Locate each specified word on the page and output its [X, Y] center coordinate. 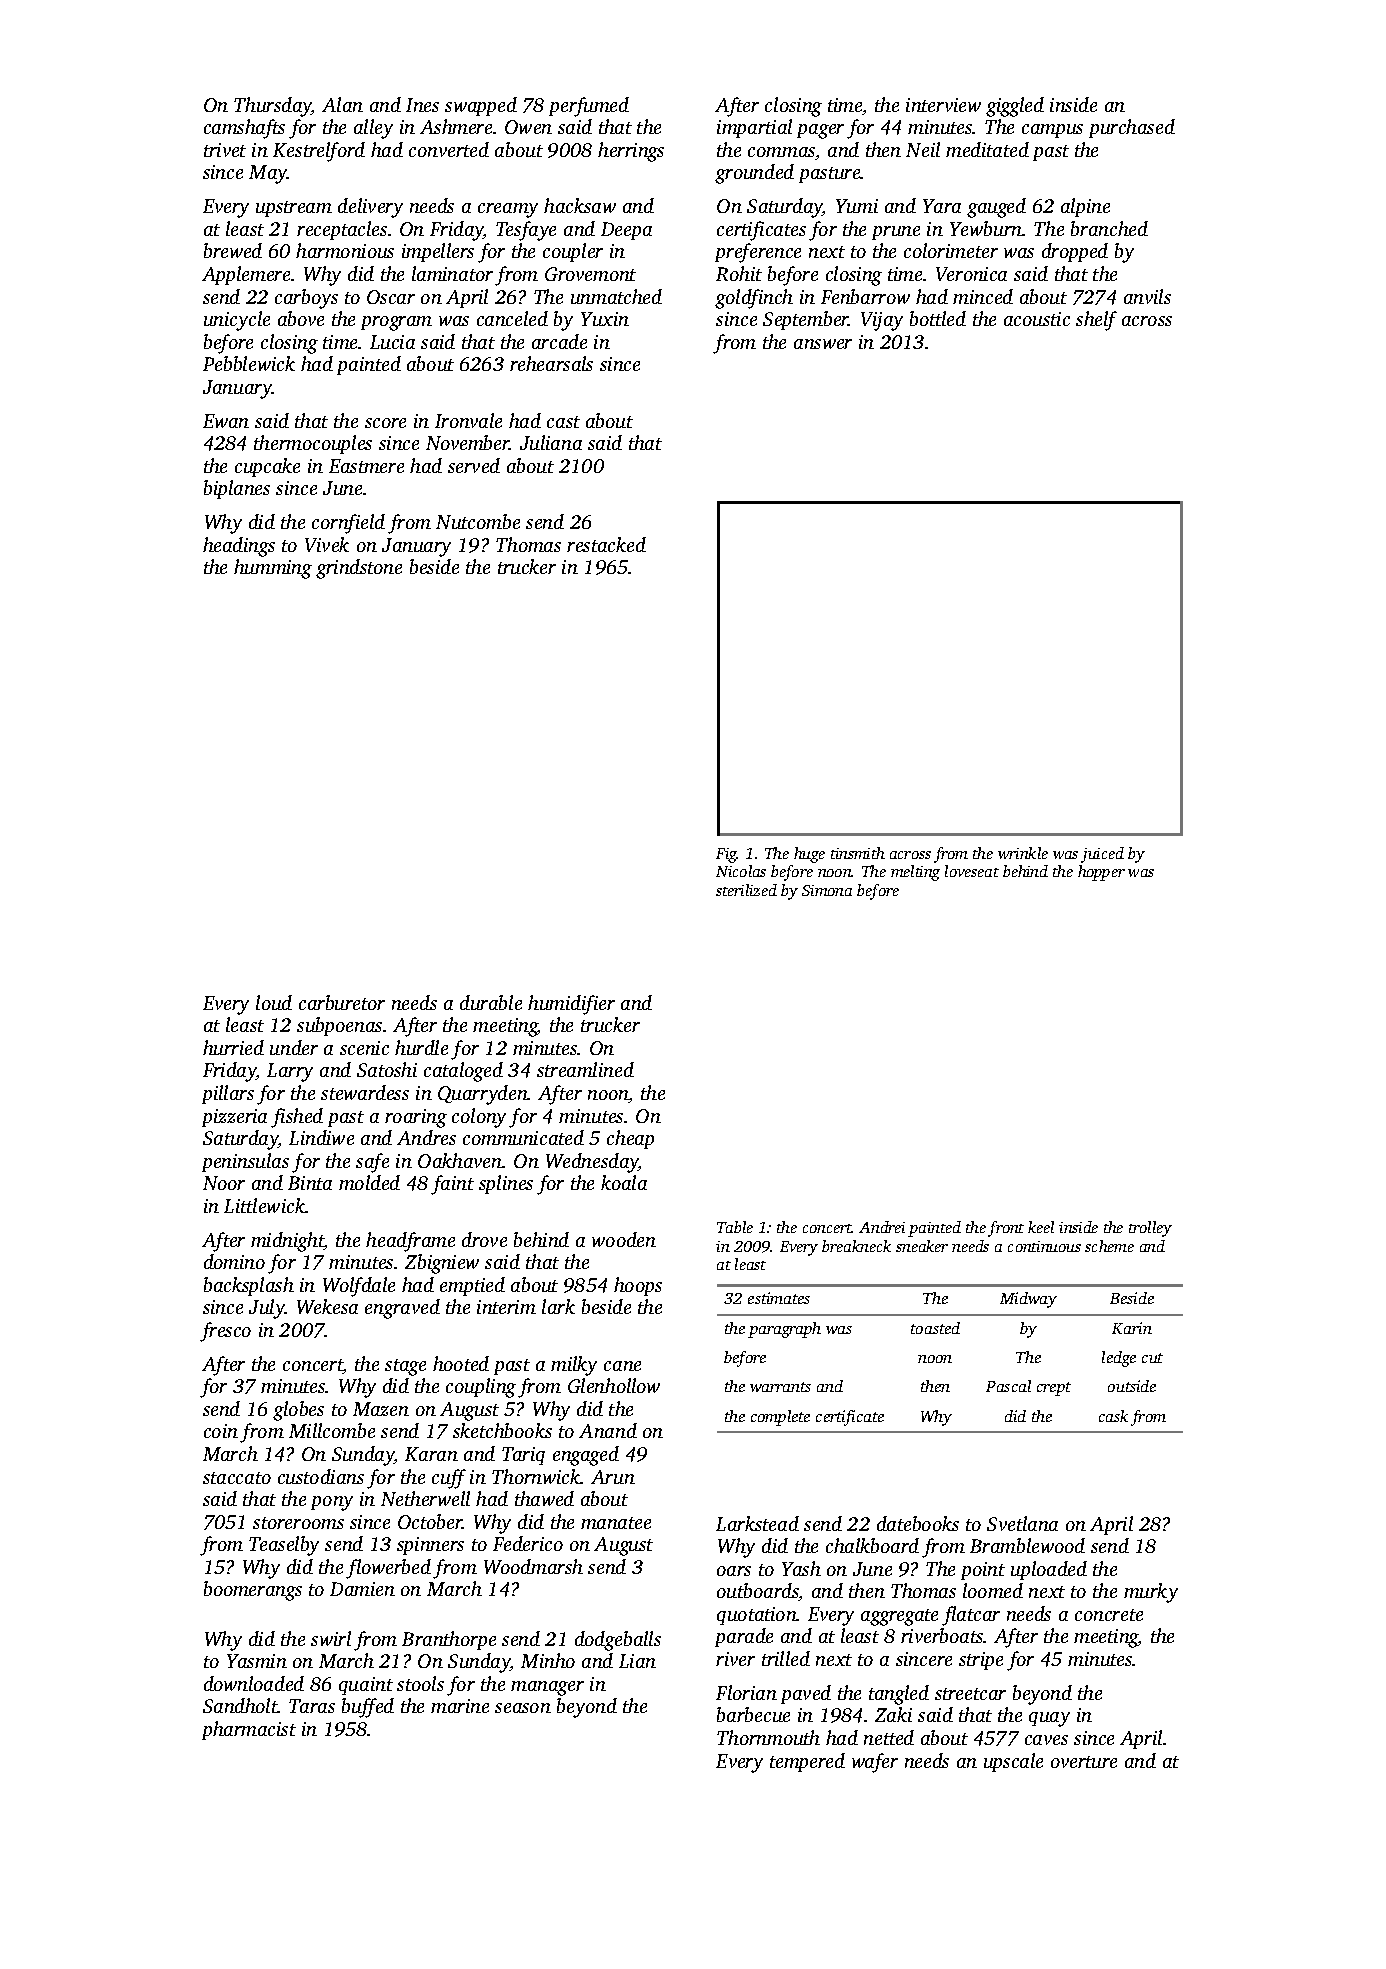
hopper [1101, 873]
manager [547, 1688]
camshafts [244, 129]
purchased [1132, 128]
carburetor [342, 1002]
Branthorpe [449, 1640]
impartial [754, 128]
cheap [630, 1139]
